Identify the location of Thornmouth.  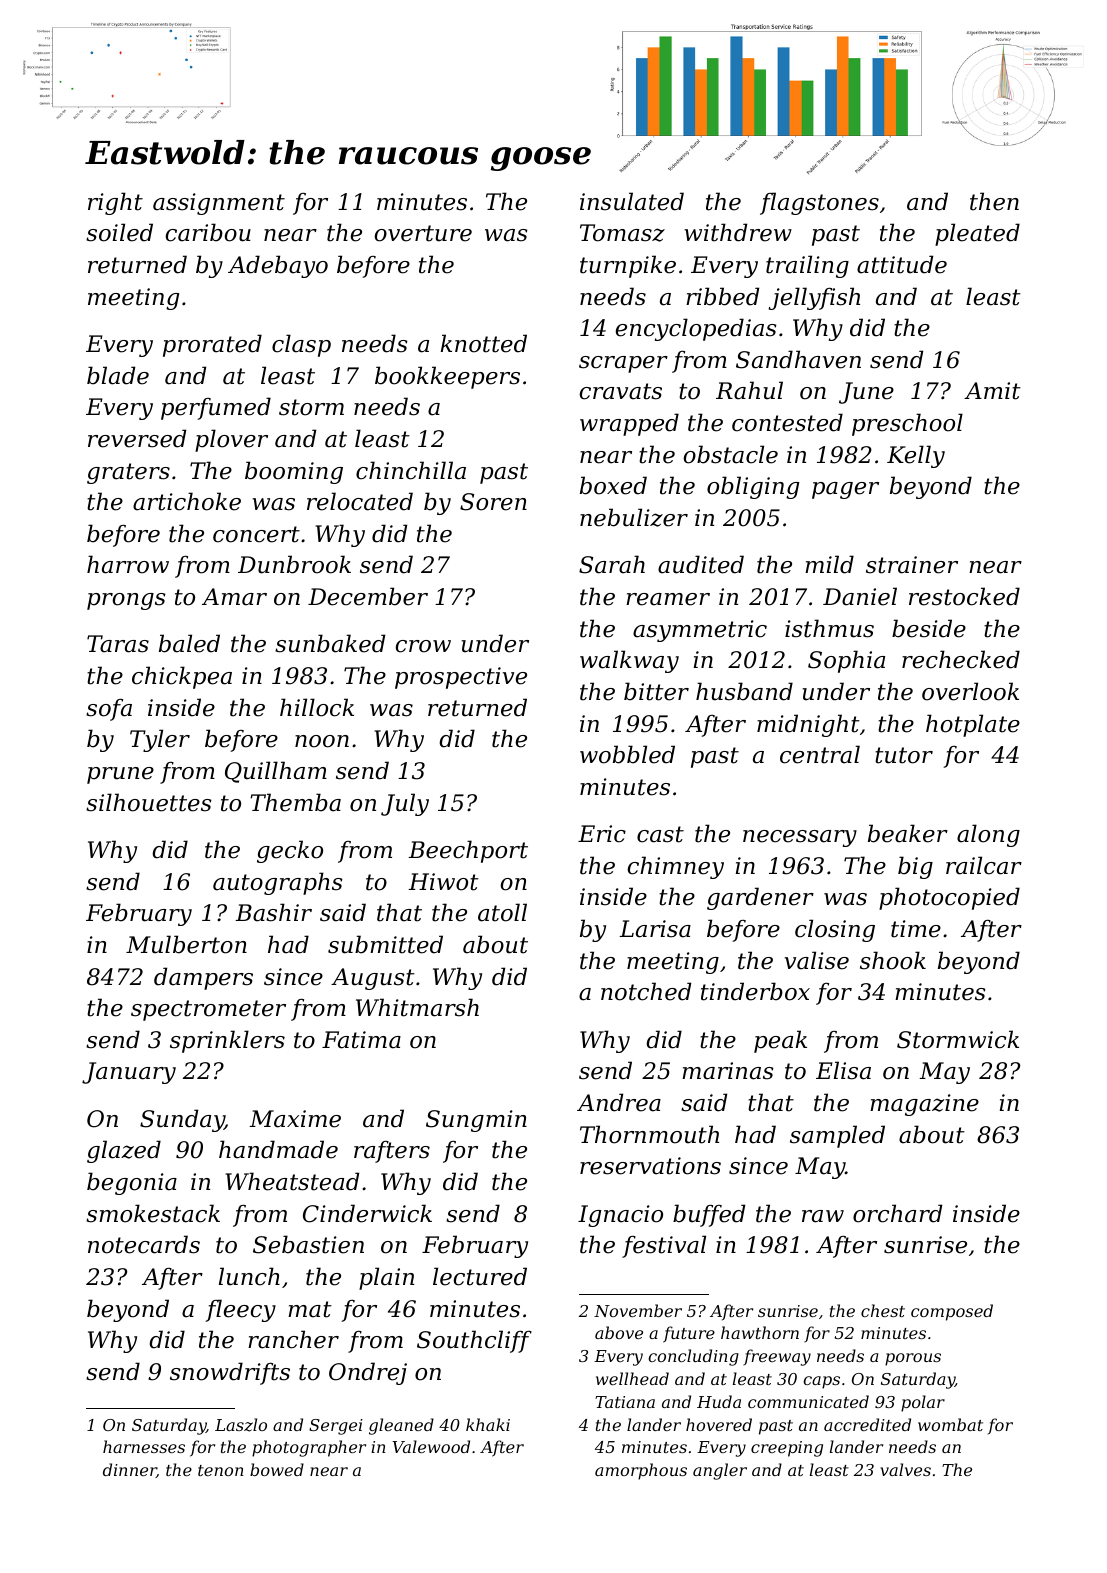
(649, 1134).
